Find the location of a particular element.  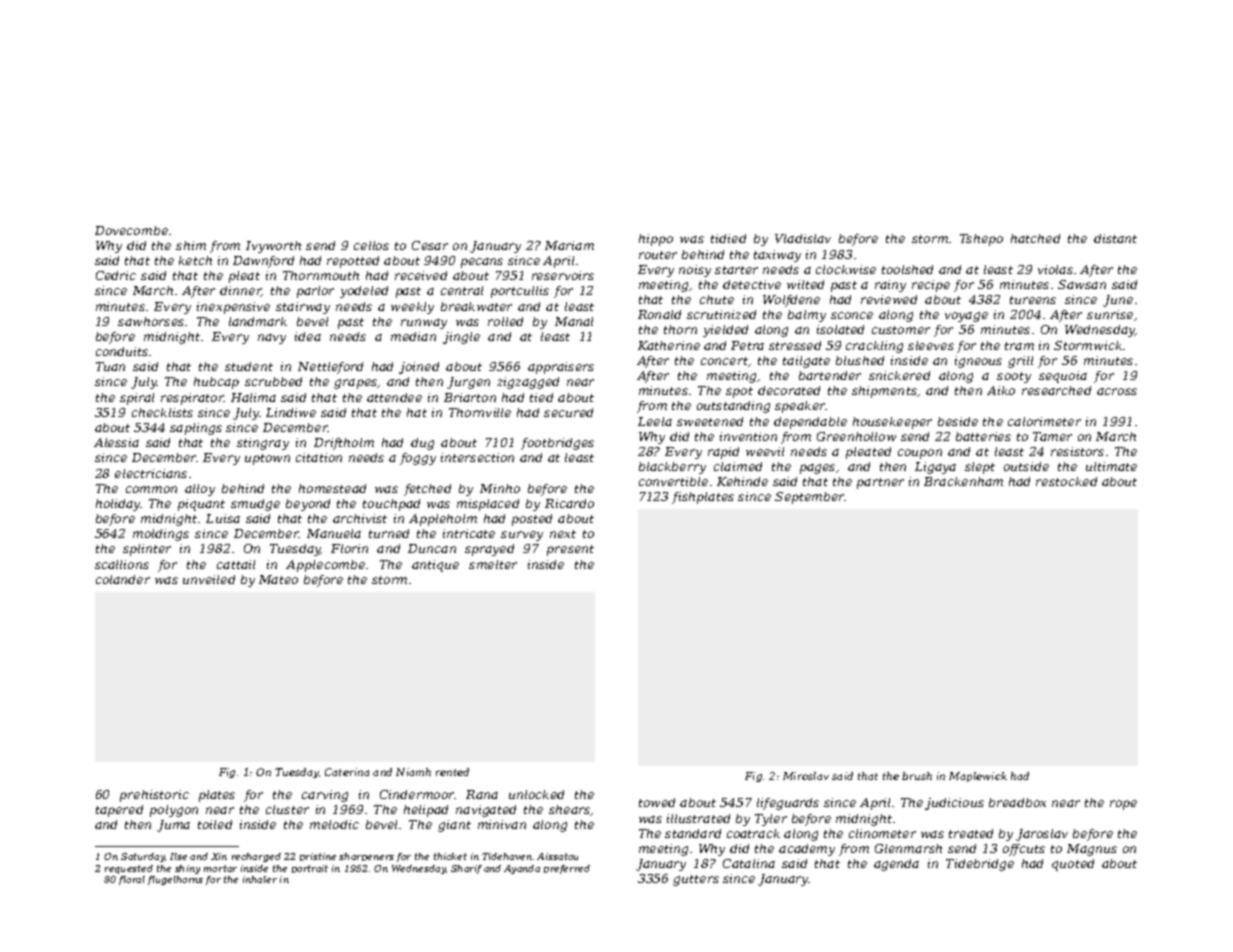

portrait is located at coordinates (310, 869).
